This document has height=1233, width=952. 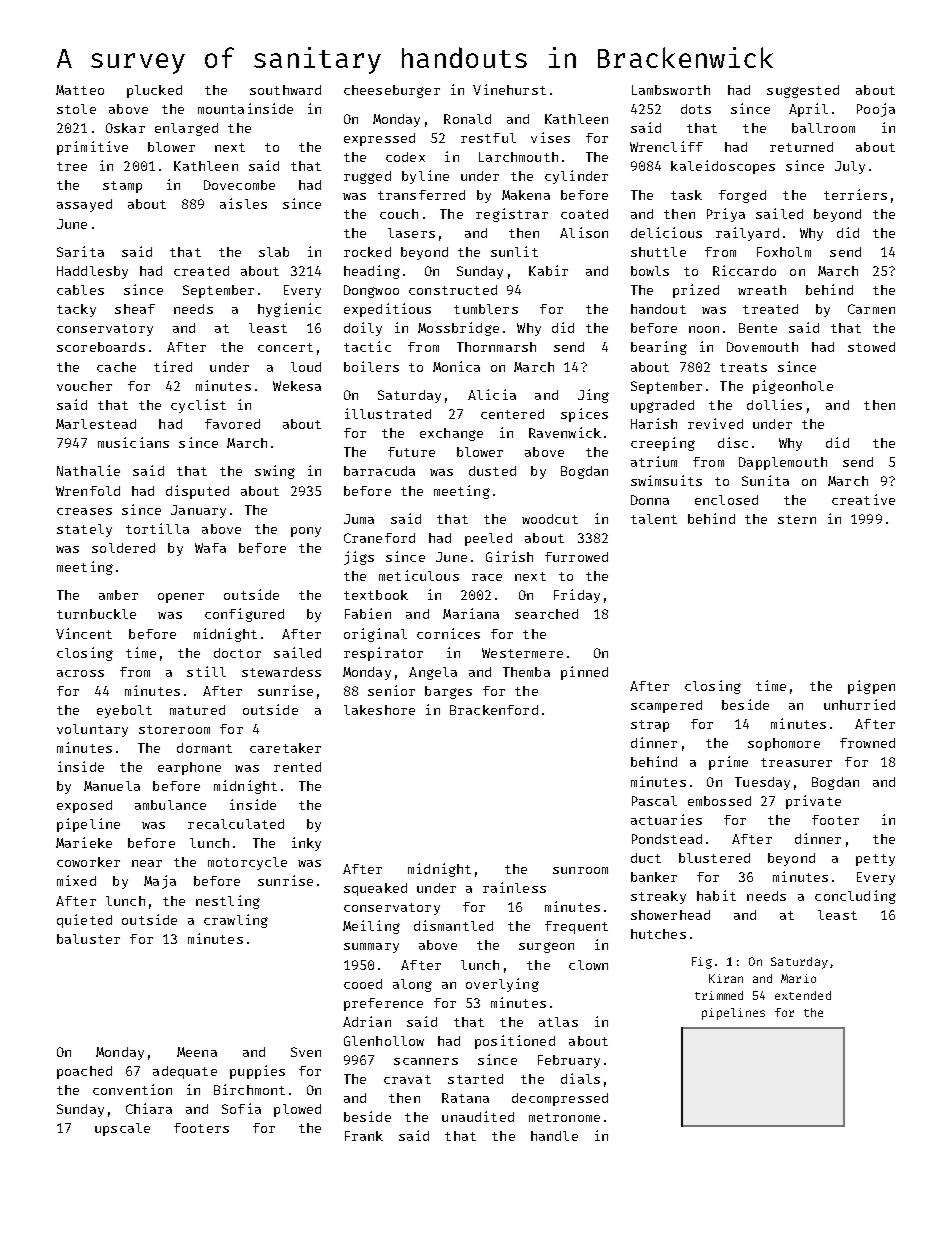 I want to click on dusted, so click(x=492, y=471).
